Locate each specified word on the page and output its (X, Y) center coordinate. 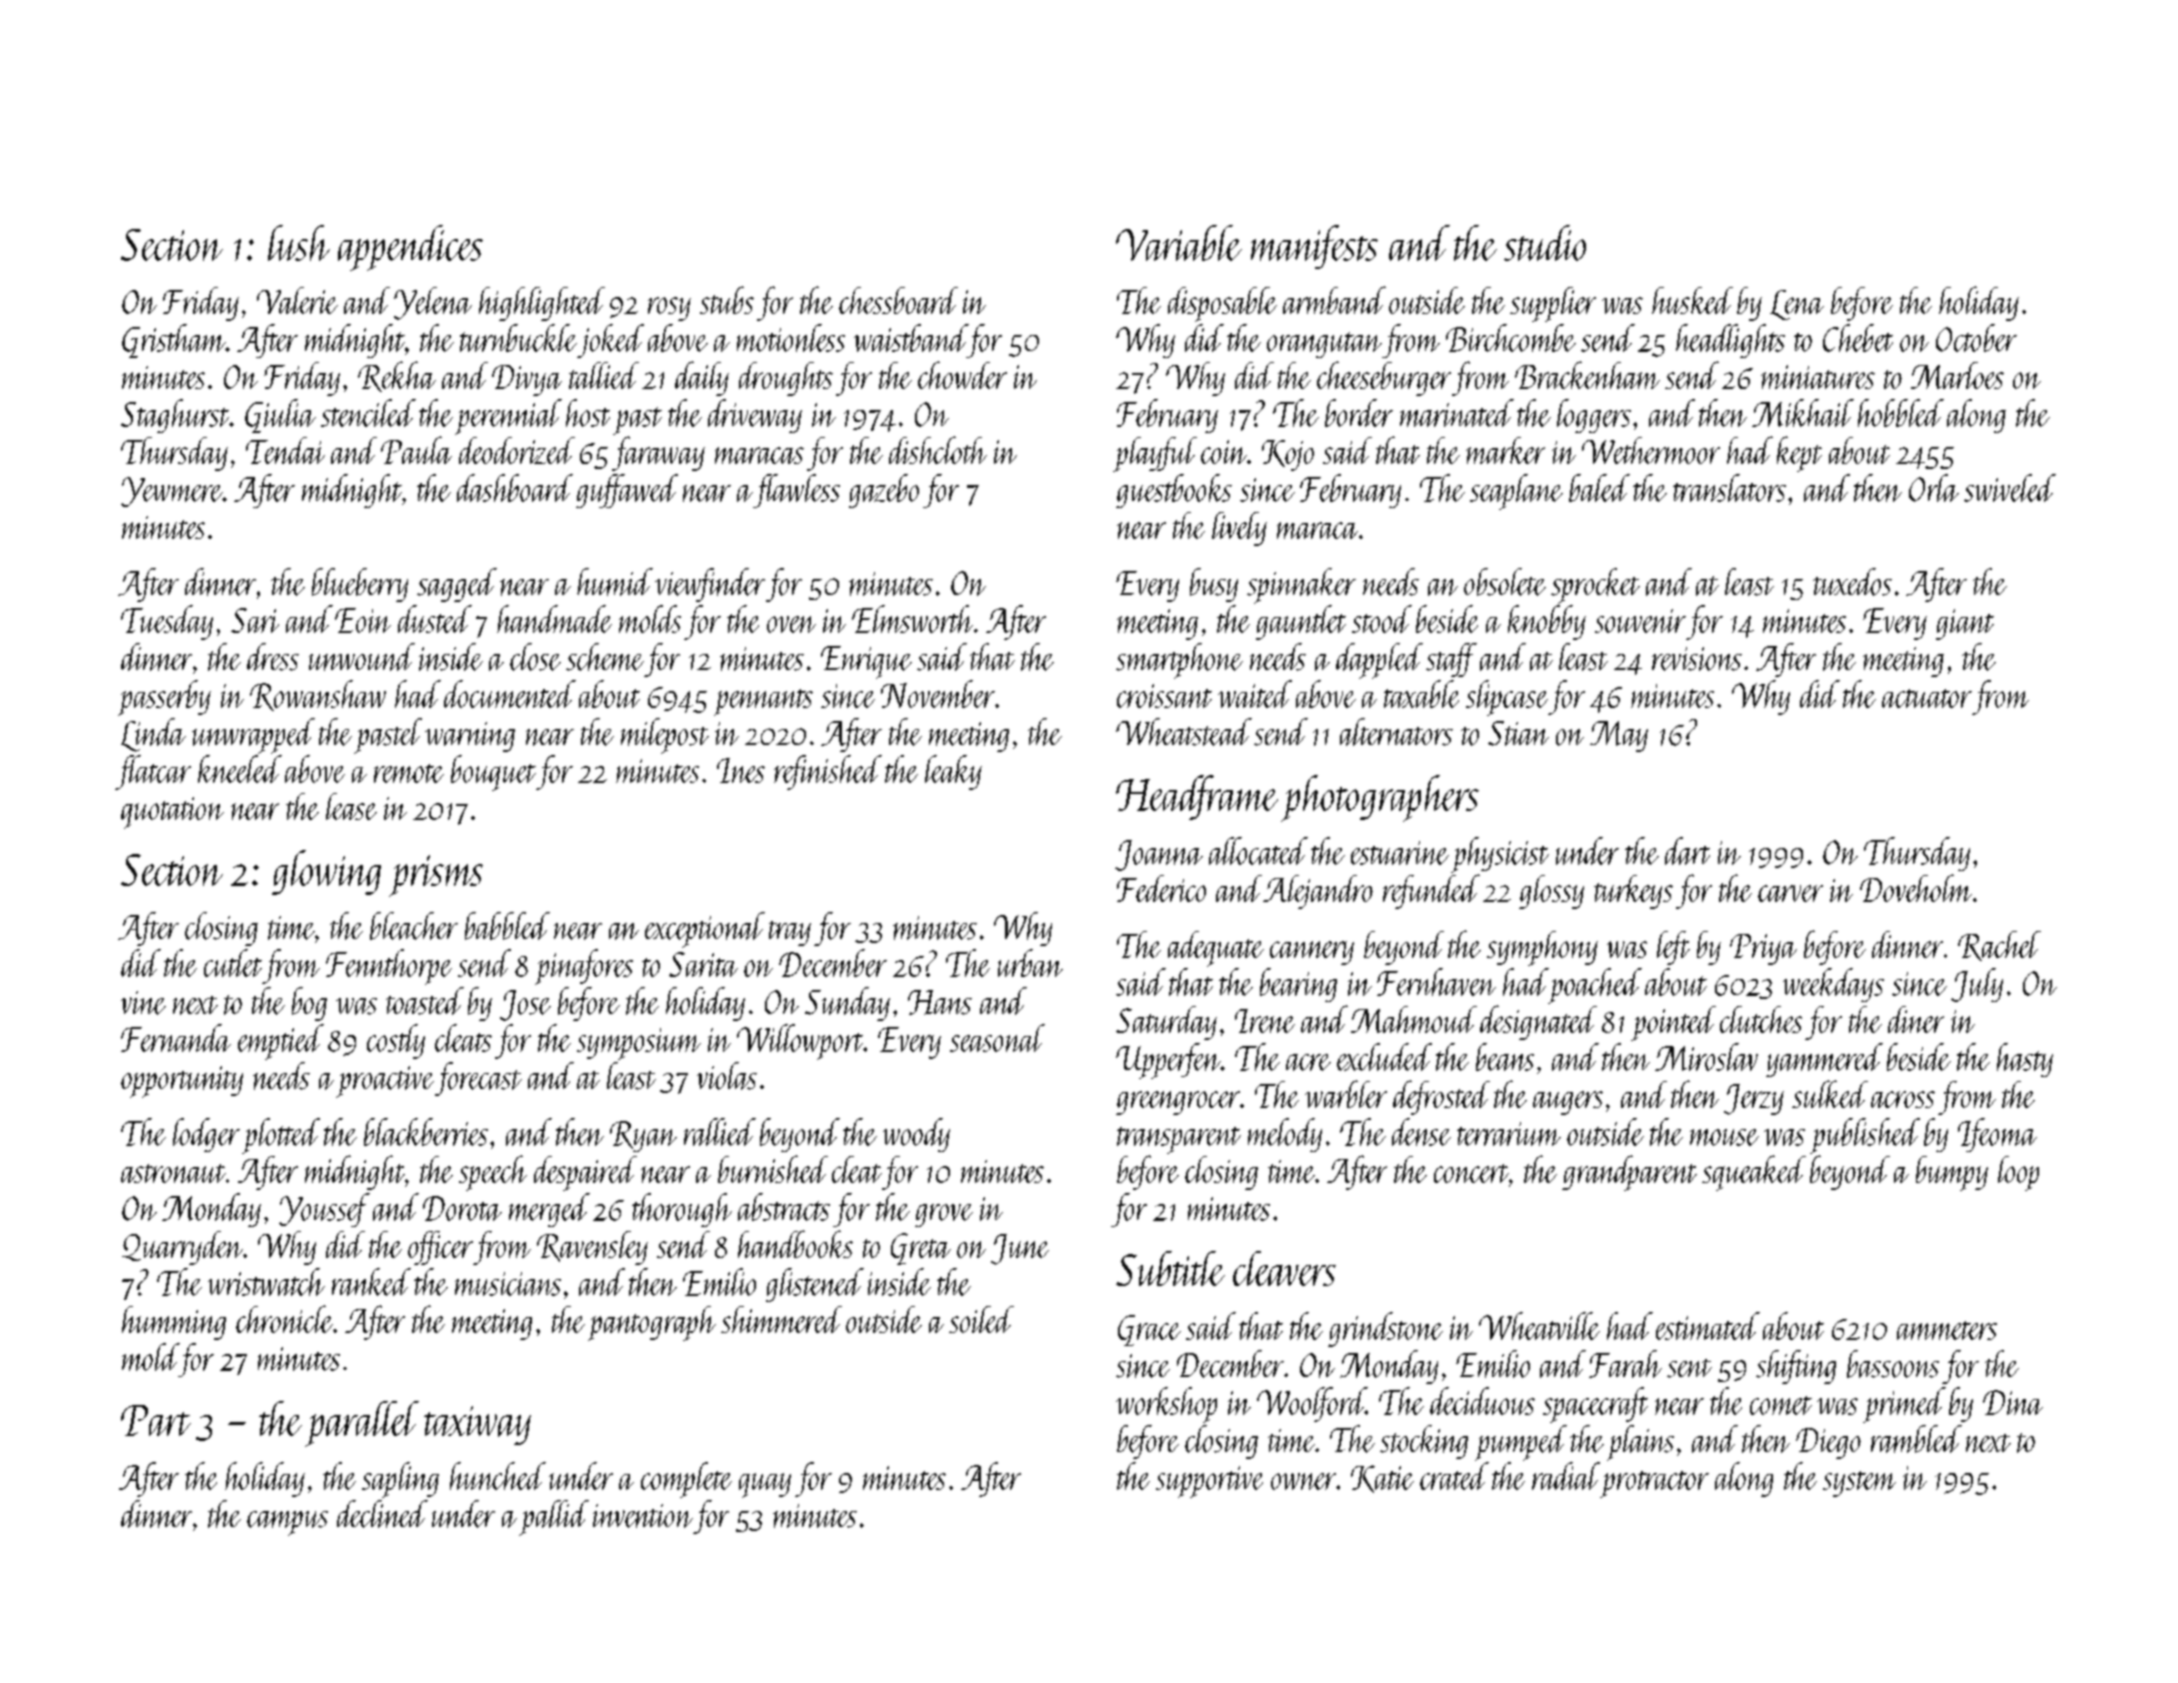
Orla (1934, 488)
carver (1790, 893)
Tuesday (167, 622)
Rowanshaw (318, 695)
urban (1030, 963)
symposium (639, 1044)
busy (1214, 585)
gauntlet (1301, 622)
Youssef (324, 1210)
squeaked (1754, 1173)
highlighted (542, 304)
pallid (554, 1518)
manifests (1314, 247)
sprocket (1595, 586)
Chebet (1858, 338)
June (1020, 1249)
